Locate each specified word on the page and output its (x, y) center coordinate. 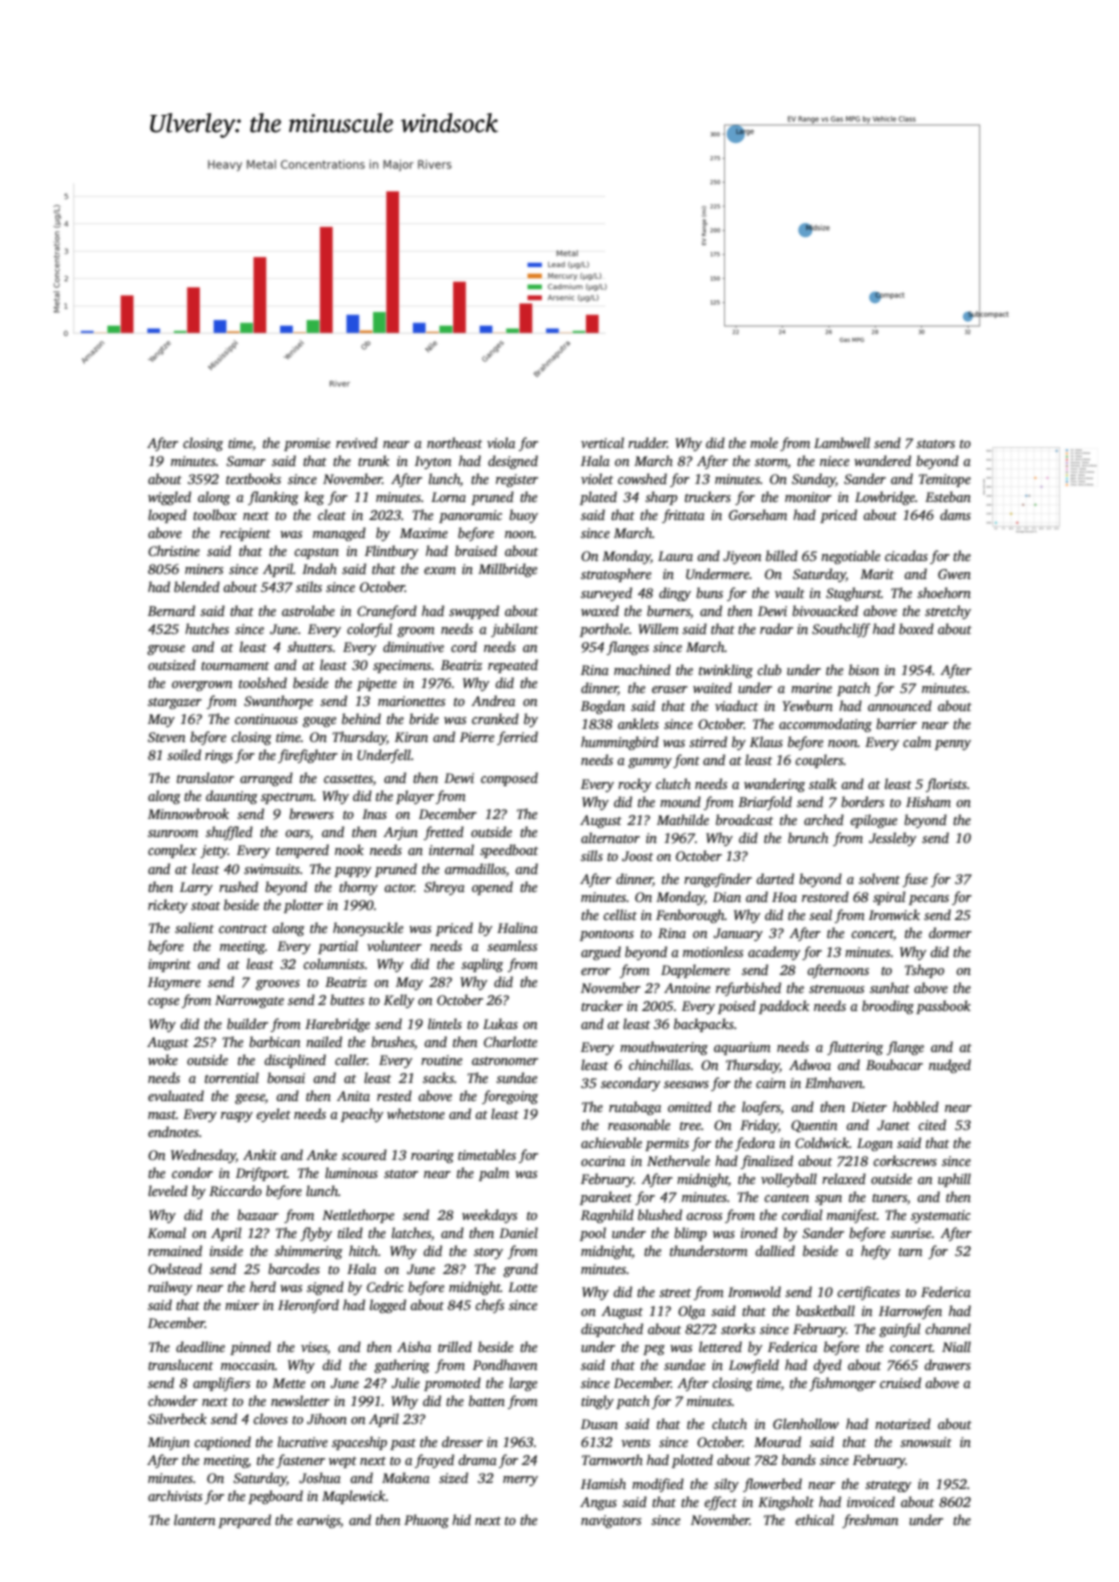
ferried (517, 738)
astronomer (505, 1061)
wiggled (169, 498)
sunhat (890, 987)
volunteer (394, 945)
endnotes (173, 1131)
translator (205, 777)
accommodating (825, 725)
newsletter (300, 1400)
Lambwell (842, 442)
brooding (888, 1007)
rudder (647, 442)
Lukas (500, 1023)
